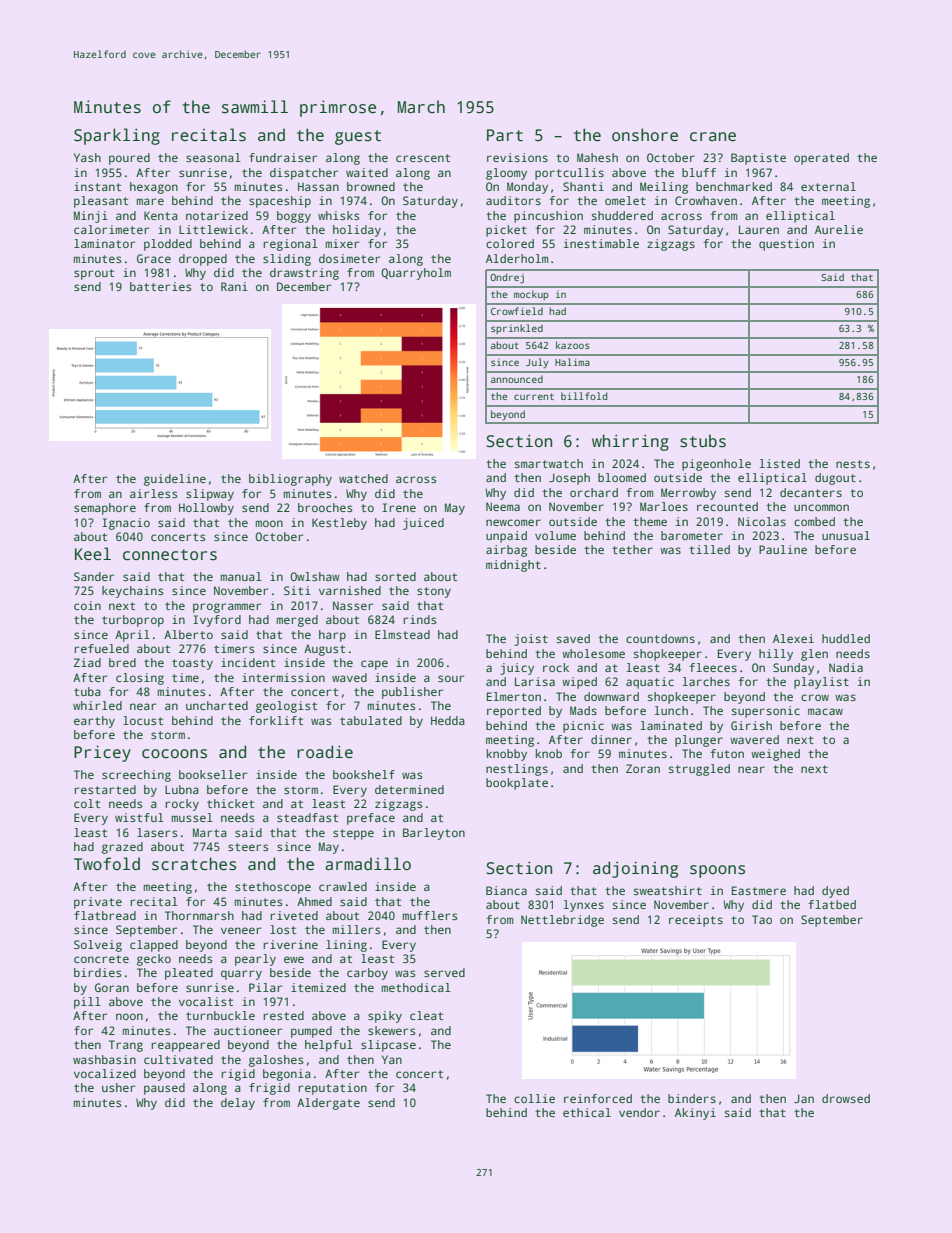  Describe the element at coordinates (118, 1087) in the screenshot. I see `usher` at that location.
